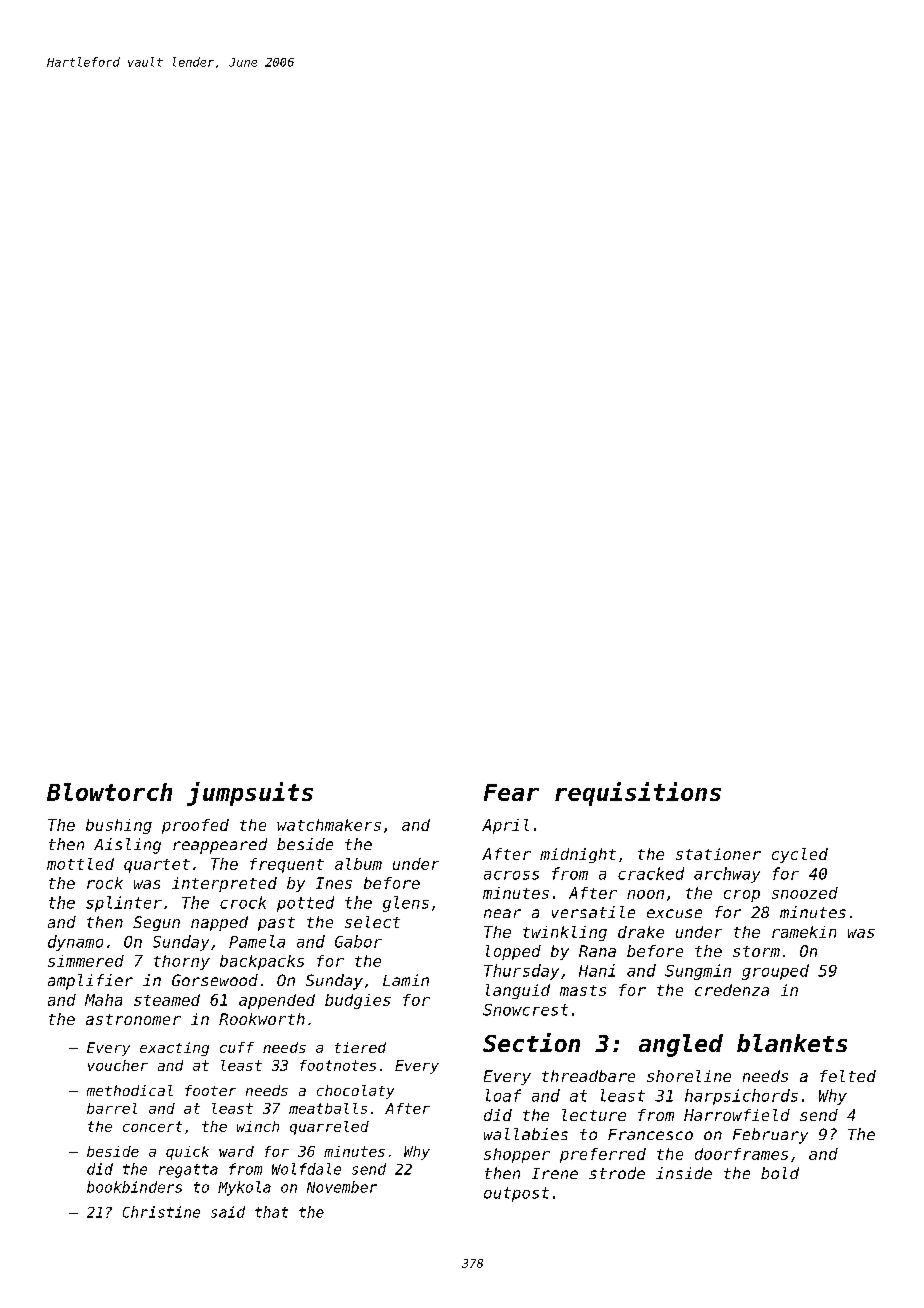 This screenshot has width=924, height=1308. What do you see at coordinates (505, 826) in the screenshot?
I see `April` at bounding box center [505, 826].
